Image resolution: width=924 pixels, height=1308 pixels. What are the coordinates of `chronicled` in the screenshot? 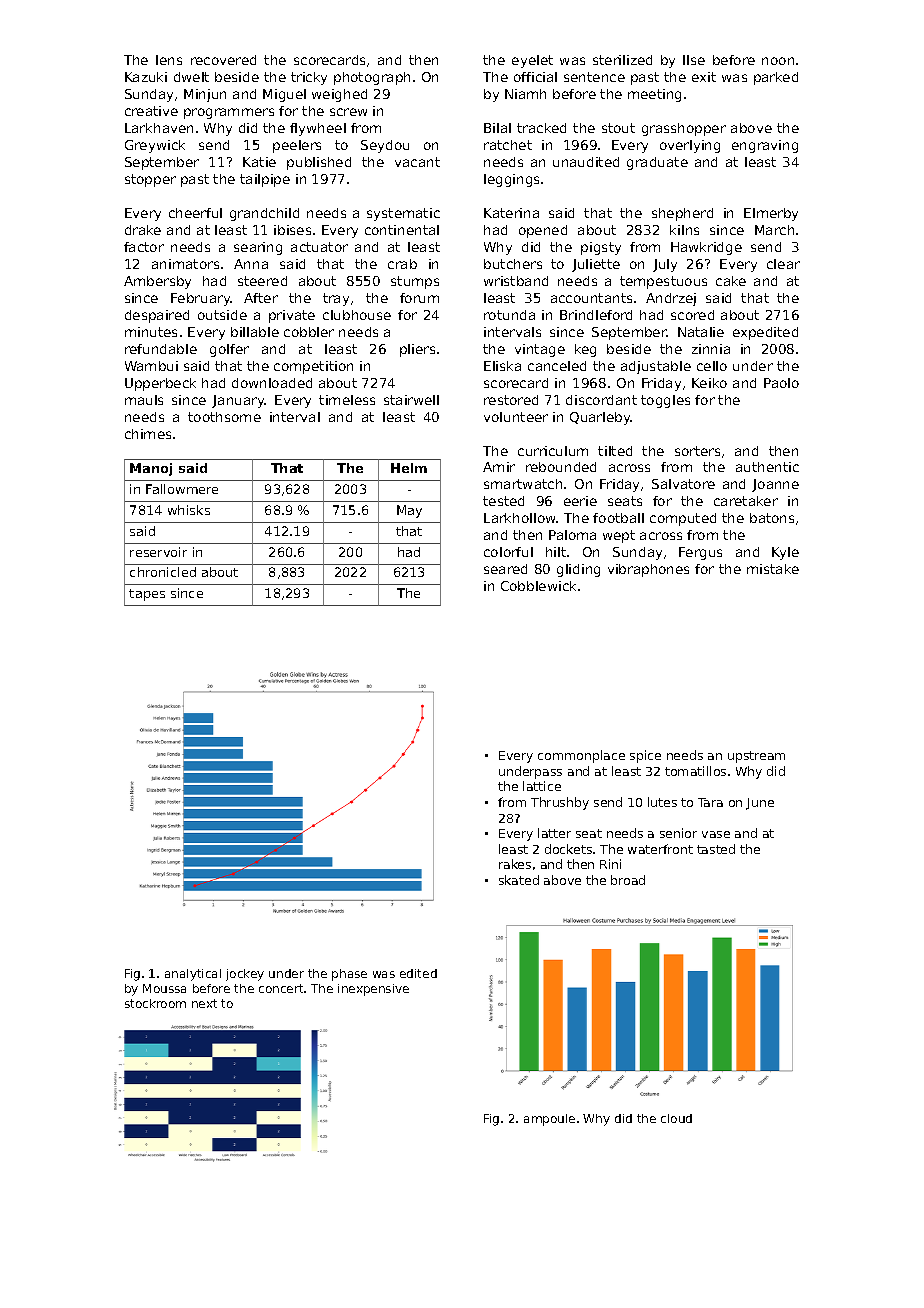 It's located at (163, 572).
